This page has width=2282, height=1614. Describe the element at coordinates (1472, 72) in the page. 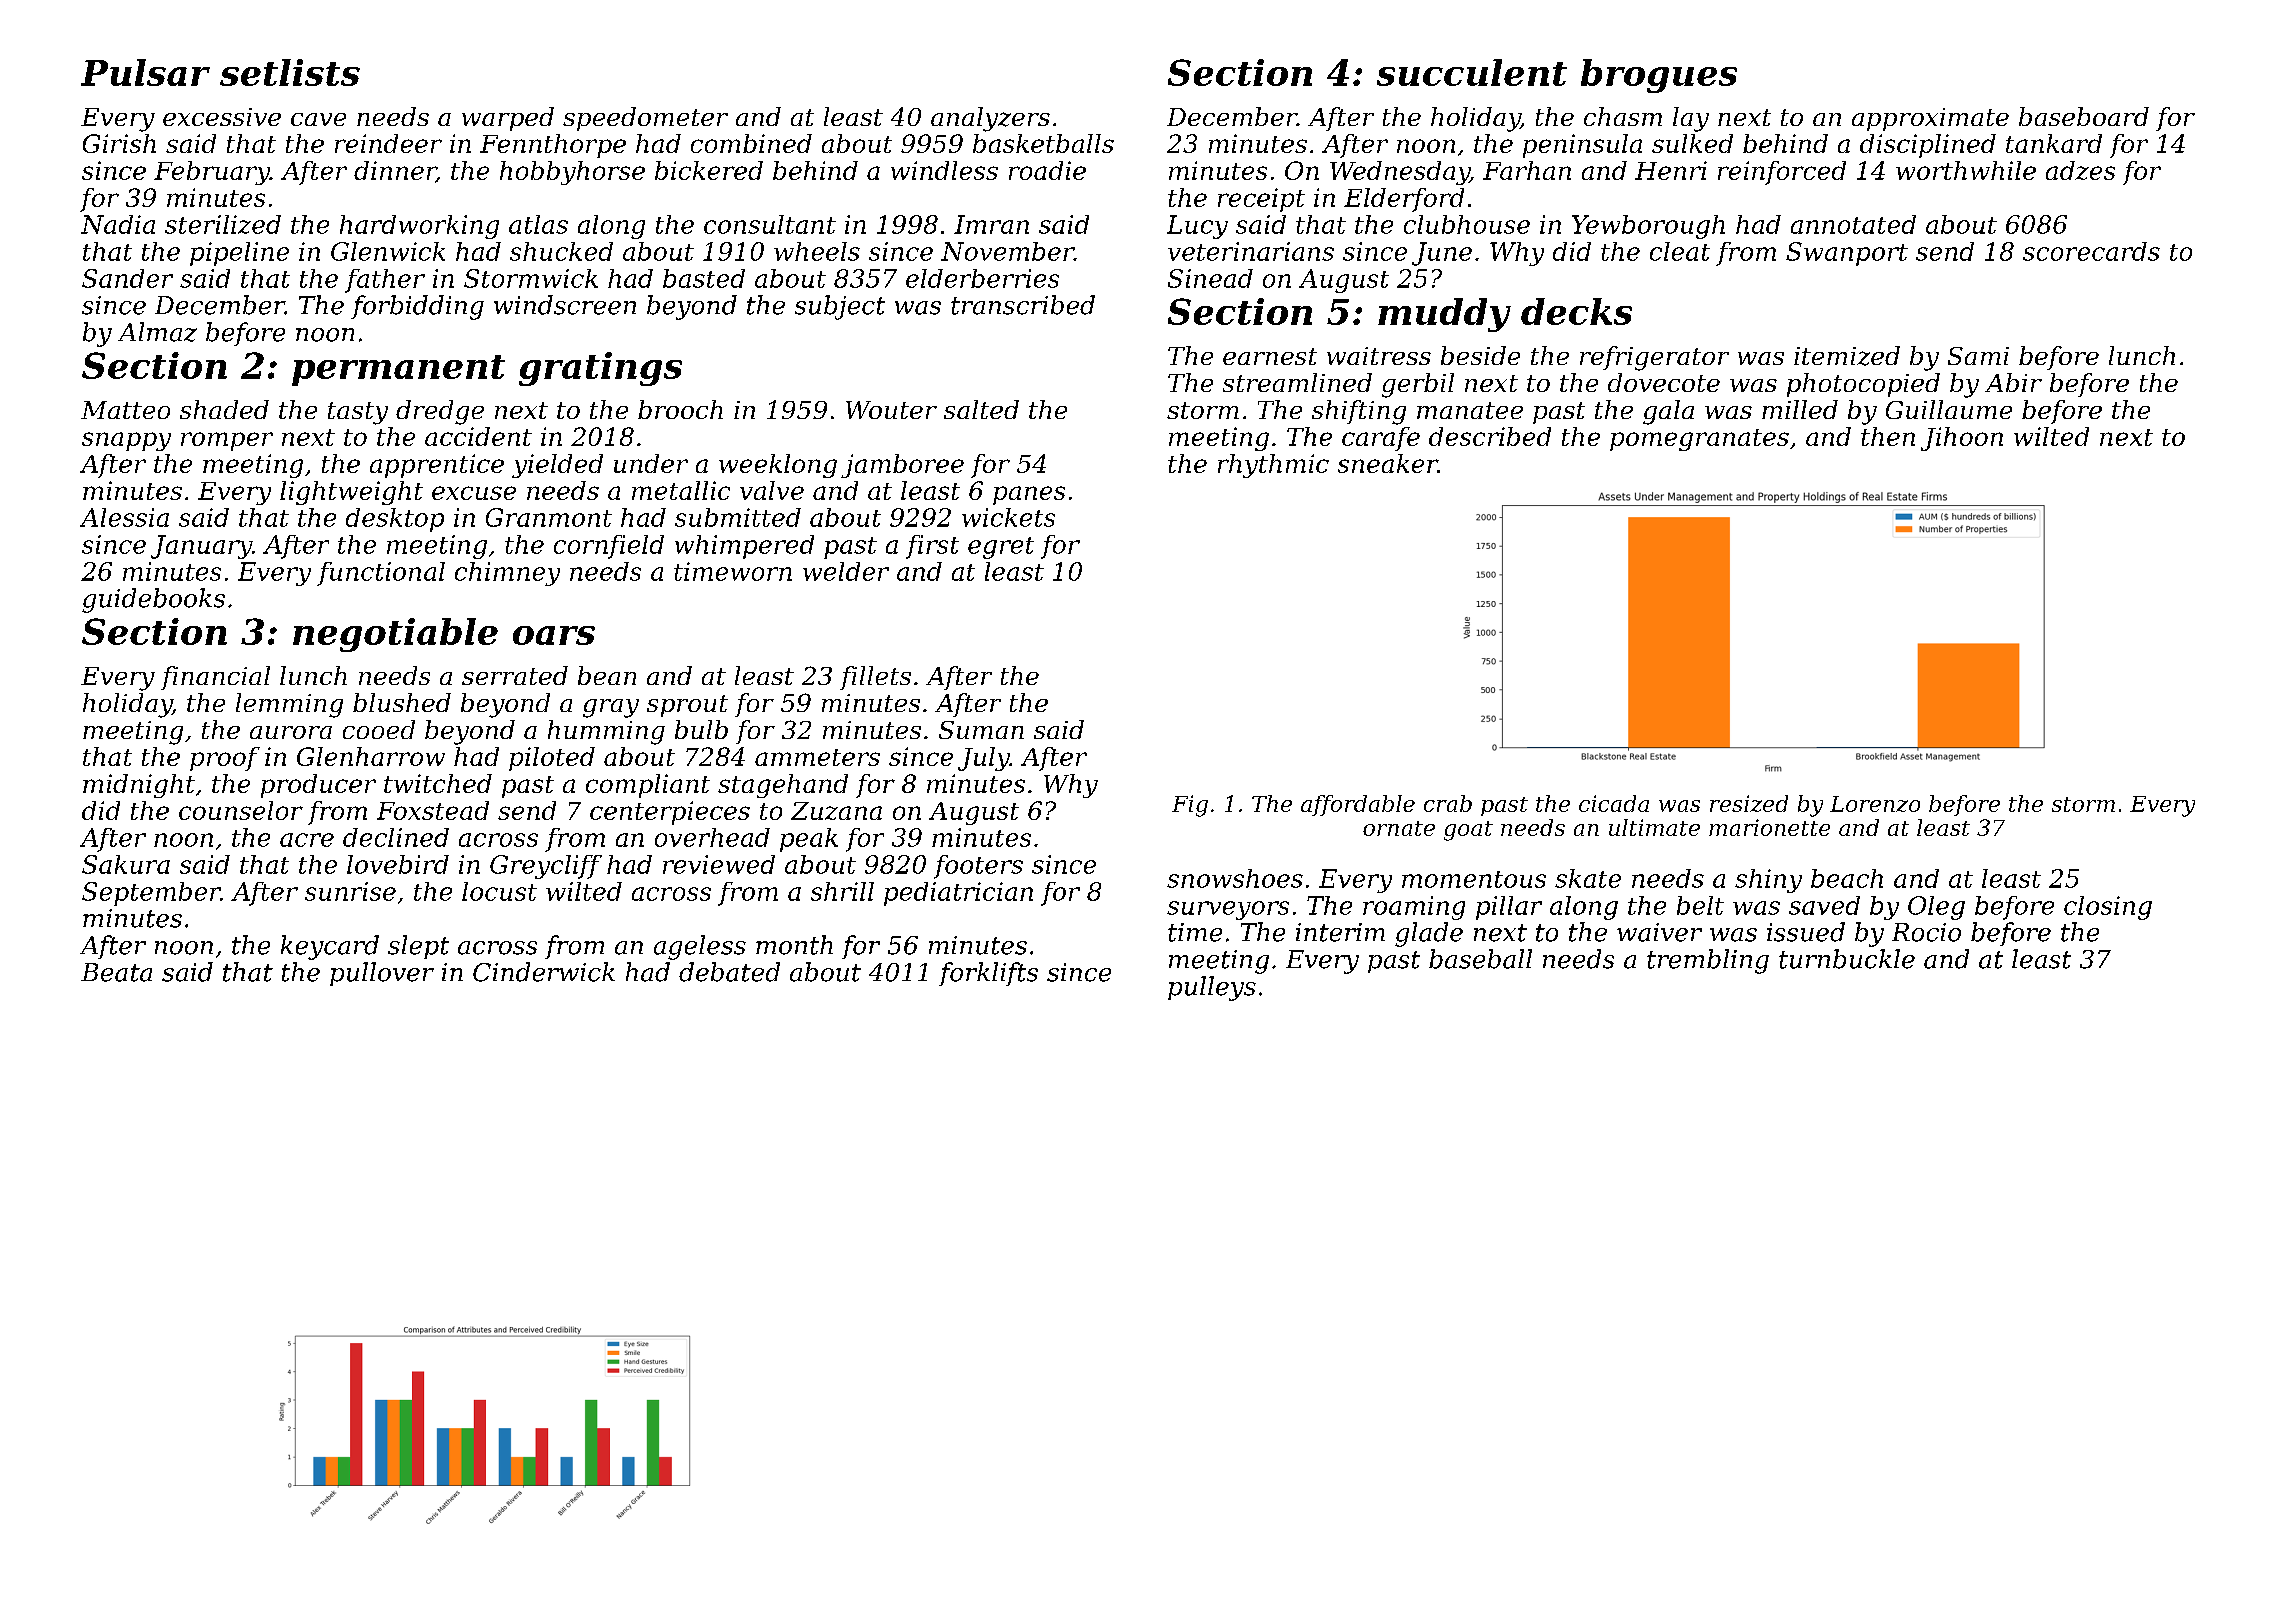

I see `succulent` at that location.
